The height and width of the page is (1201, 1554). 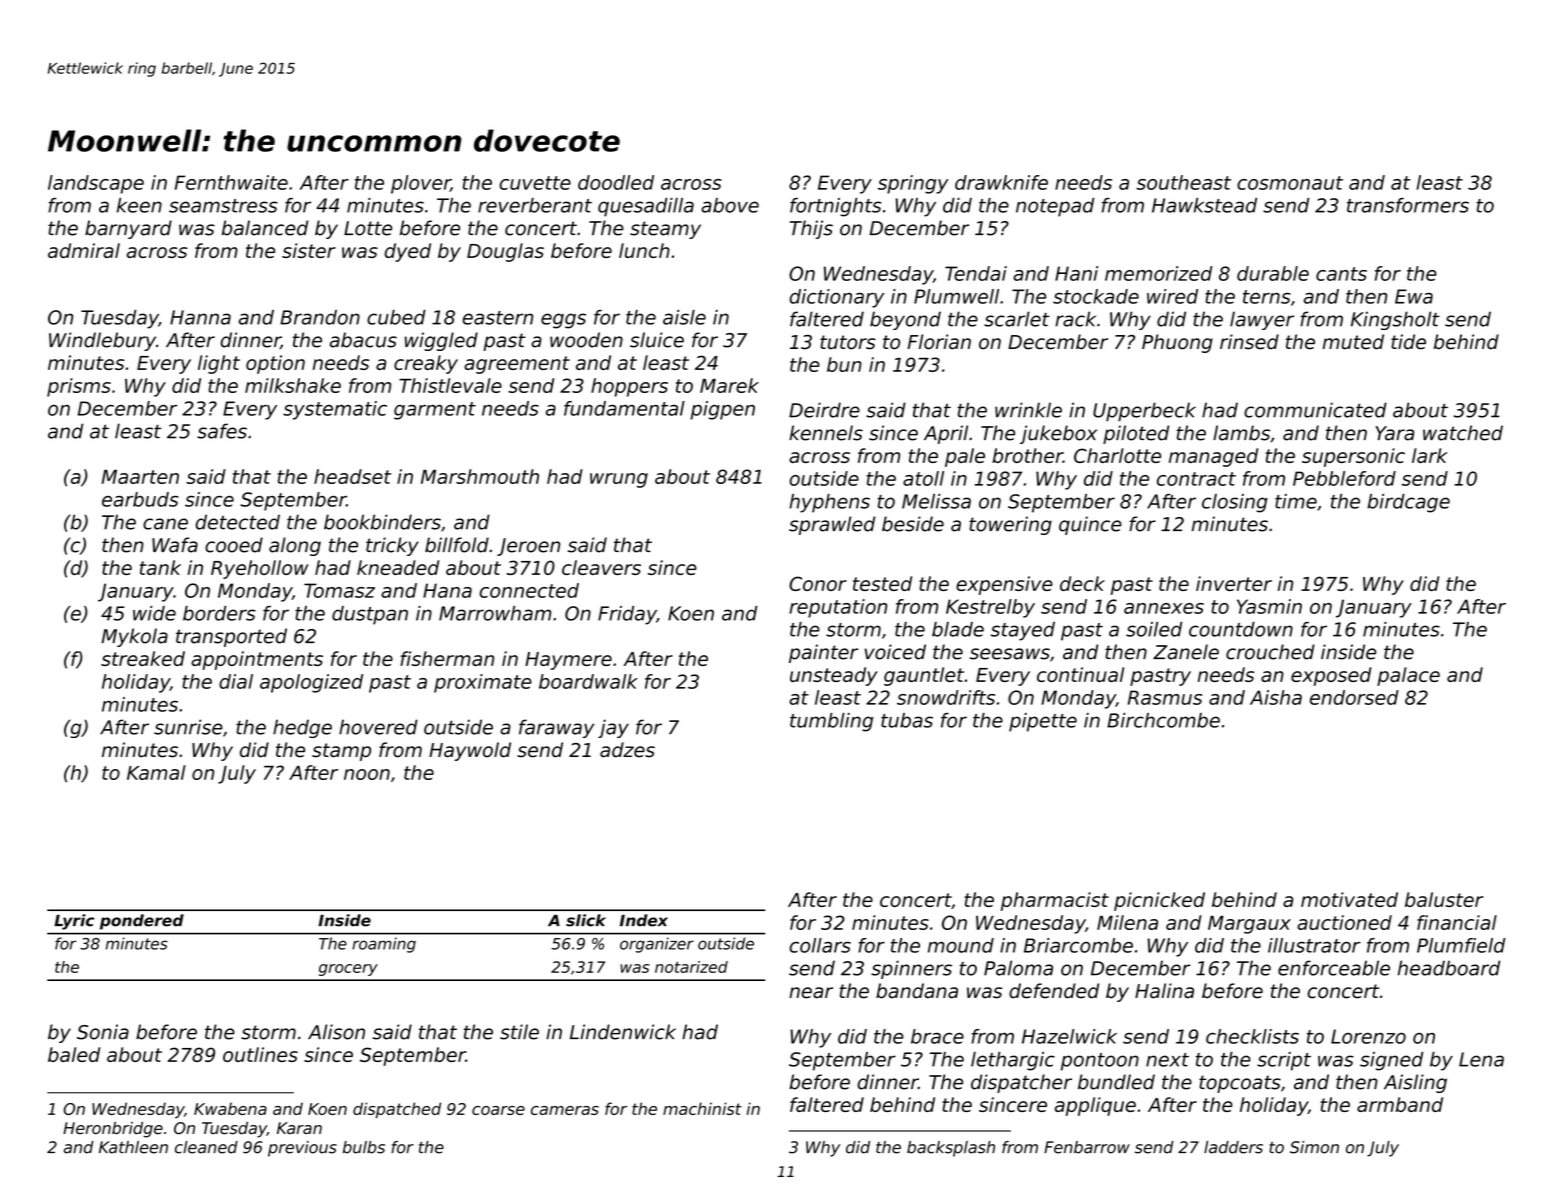 What do you see at coordinates (156, 772) in the page?
I see `Kamal` at bounding box center [156, 772].
